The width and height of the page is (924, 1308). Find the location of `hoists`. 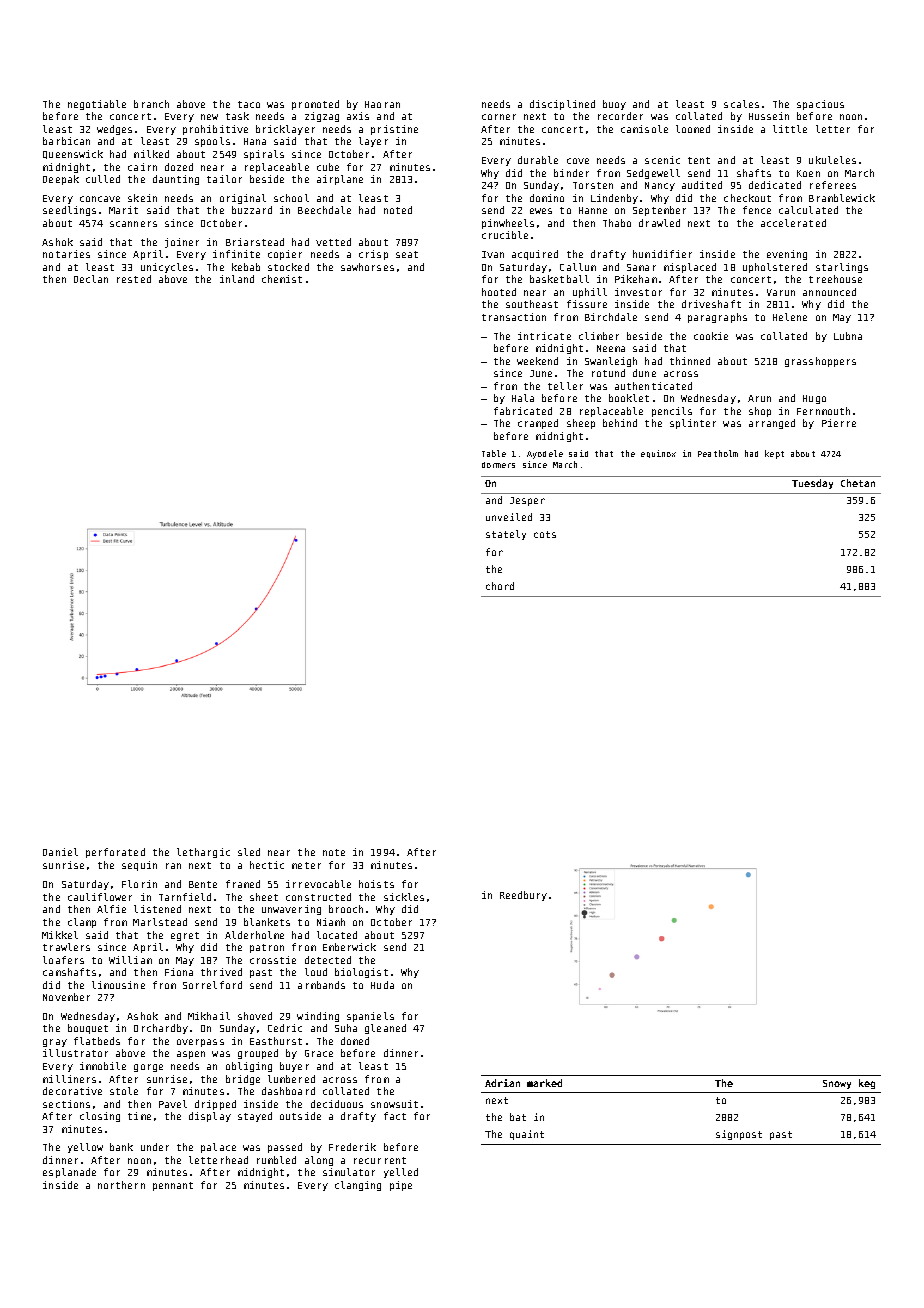

hoists is located at coordinates (376, 884).
